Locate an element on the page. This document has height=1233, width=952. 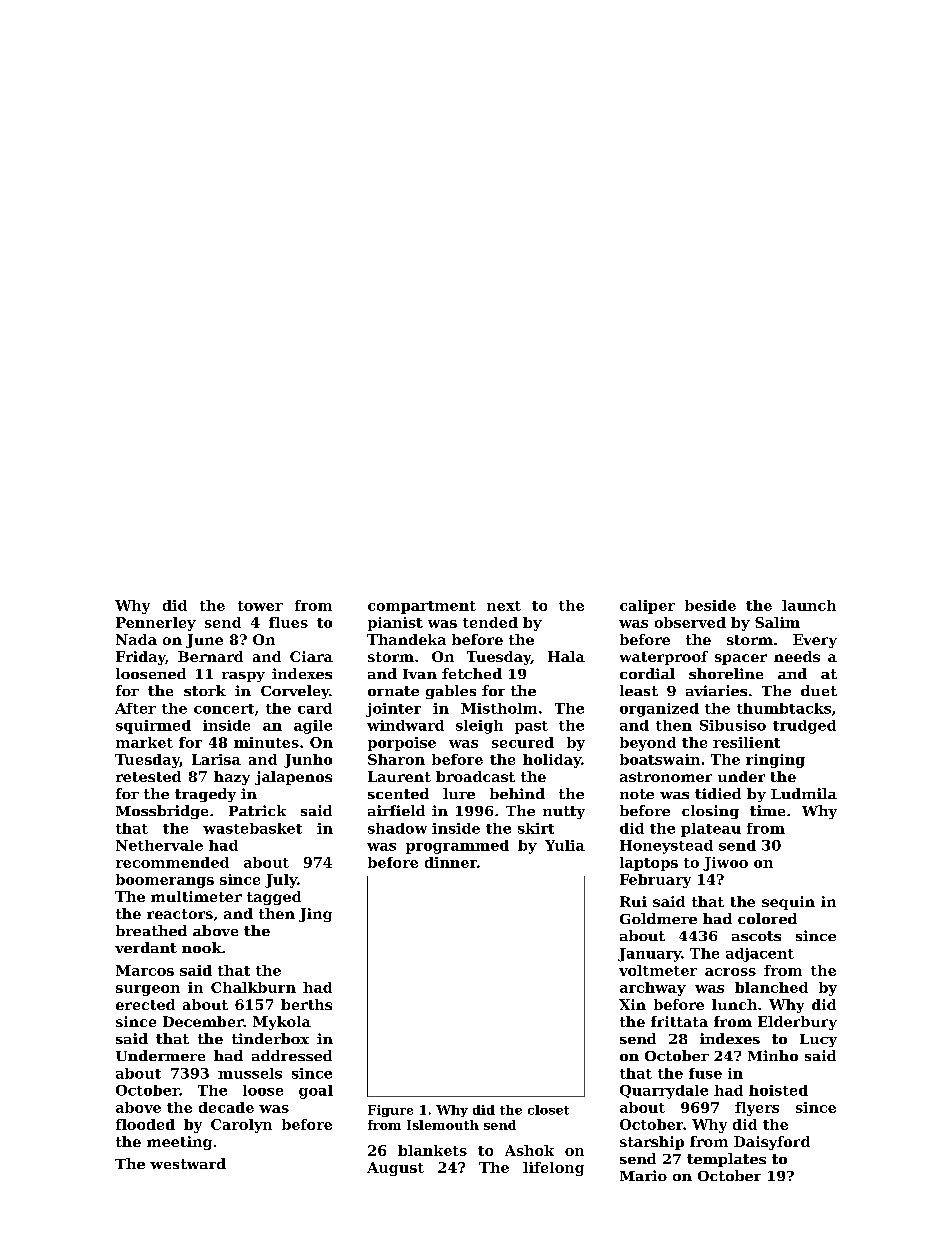
next is located at coordinates (504, 606).
